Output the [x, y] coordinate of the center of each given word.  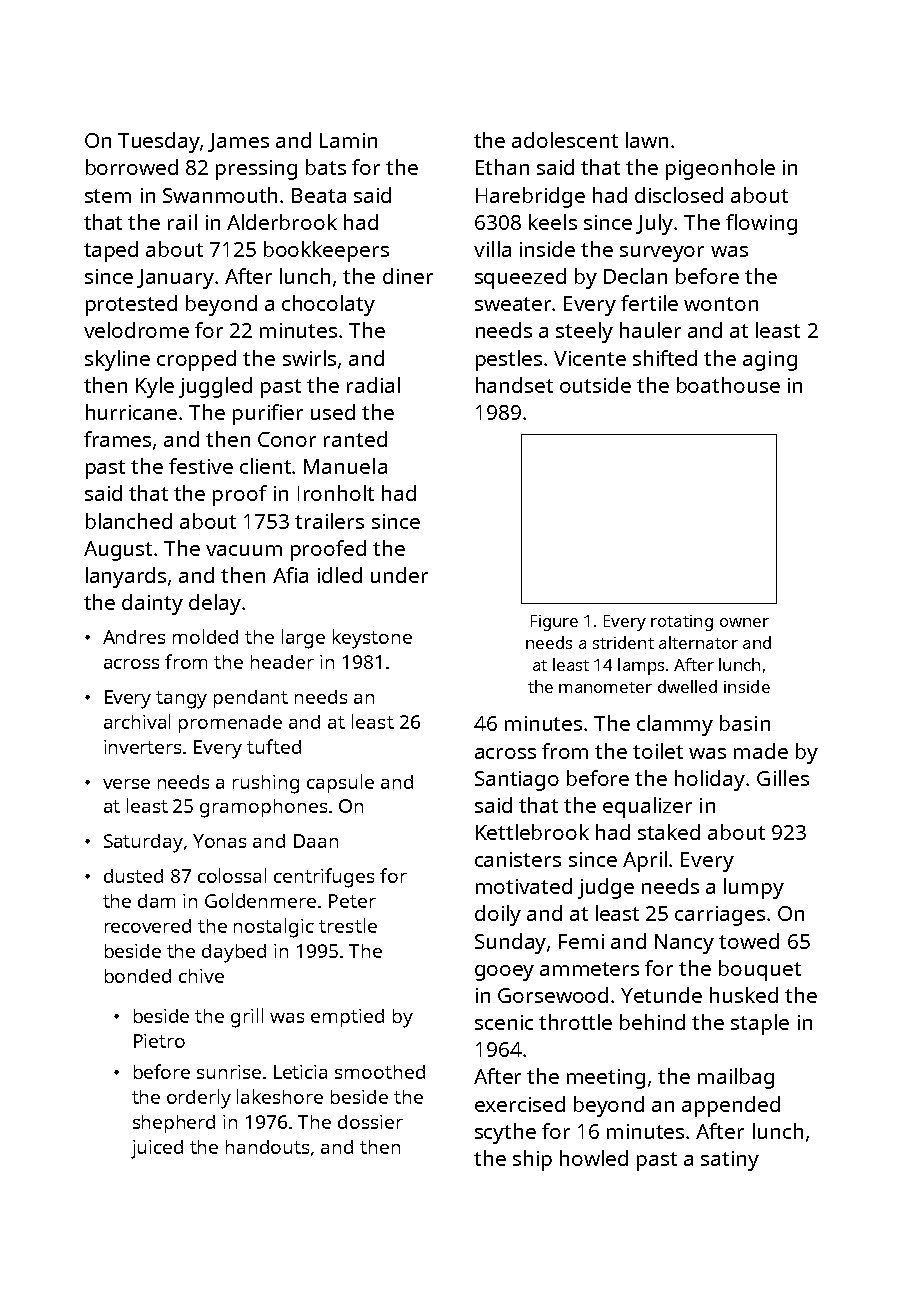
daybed [234, 953]
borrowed [132, 167]
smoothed [380, 1072]
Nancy [684, 944]
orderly [199, 1099]
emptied [347, 1018]
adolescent [565, 140]
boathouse [728, 385]
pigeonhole [720, 169]
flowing [761, 224]
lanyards [126, 577]
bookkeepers [326, 251]
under [399, 575]
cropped [196, 360]
